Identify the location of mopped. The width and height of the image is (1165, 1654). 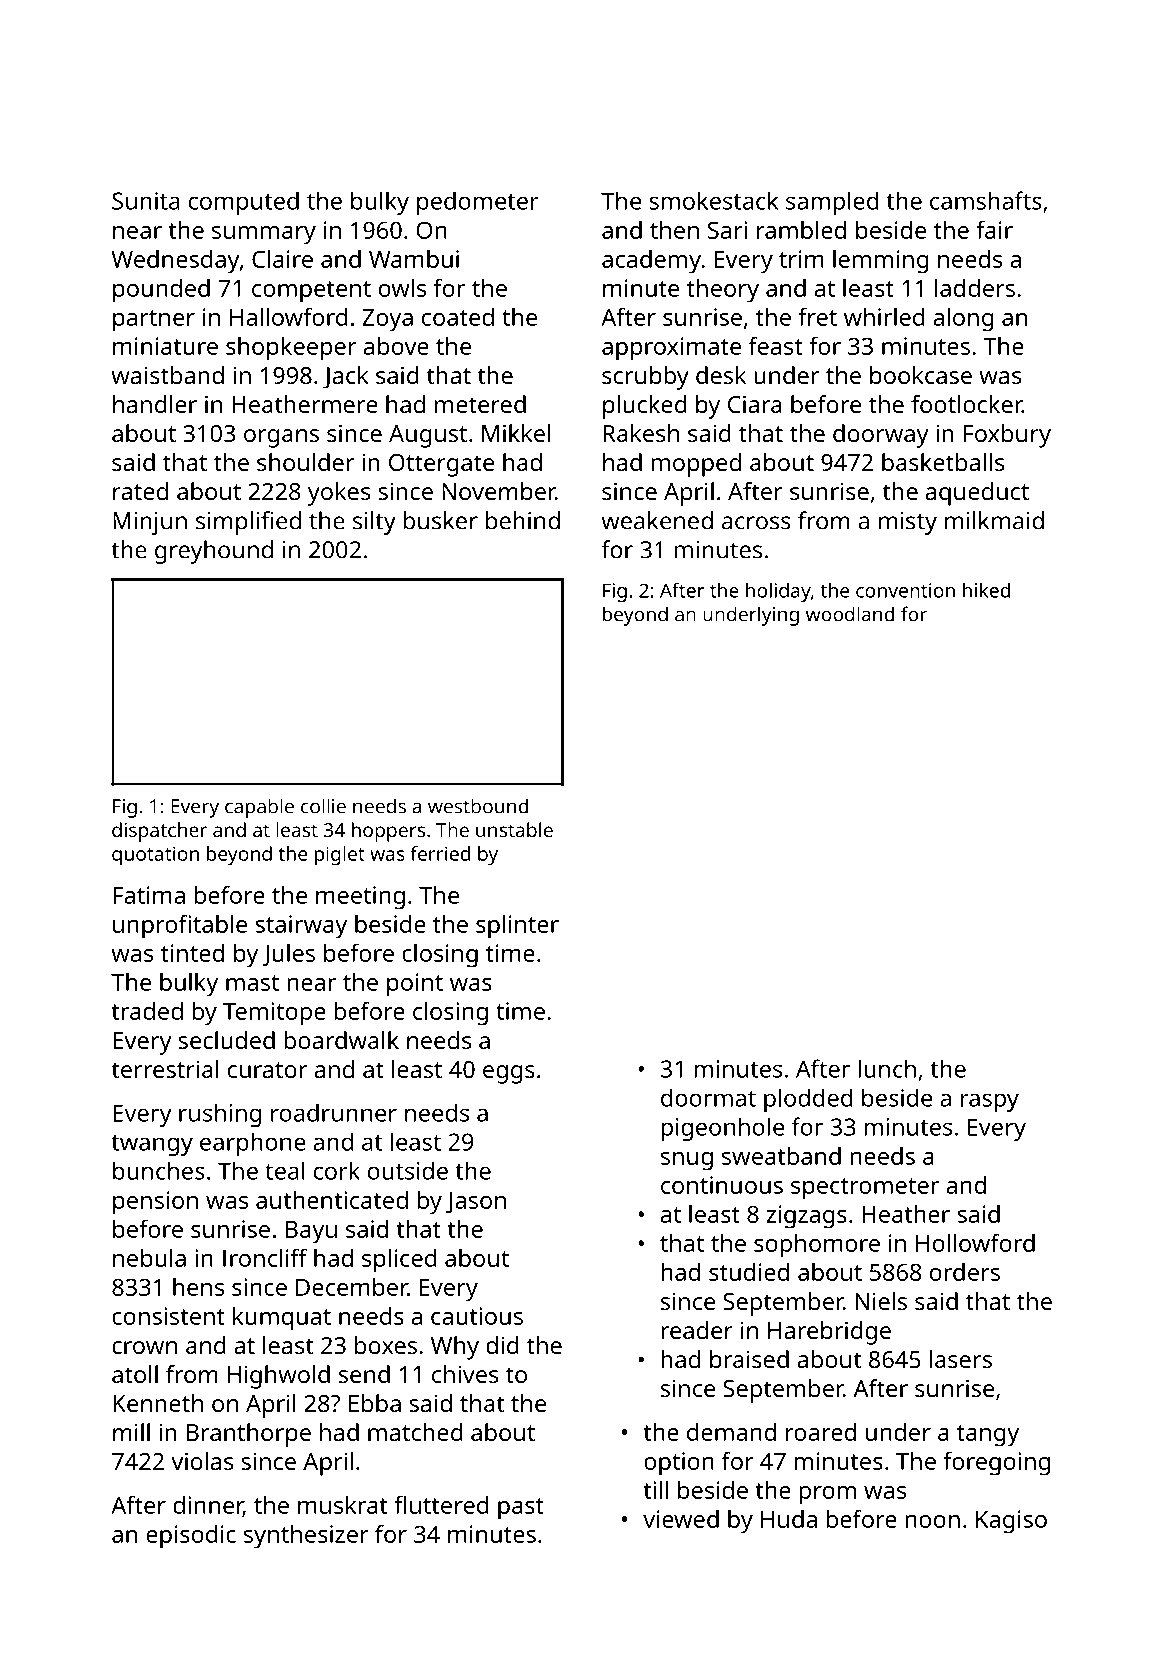
(696, 465).
